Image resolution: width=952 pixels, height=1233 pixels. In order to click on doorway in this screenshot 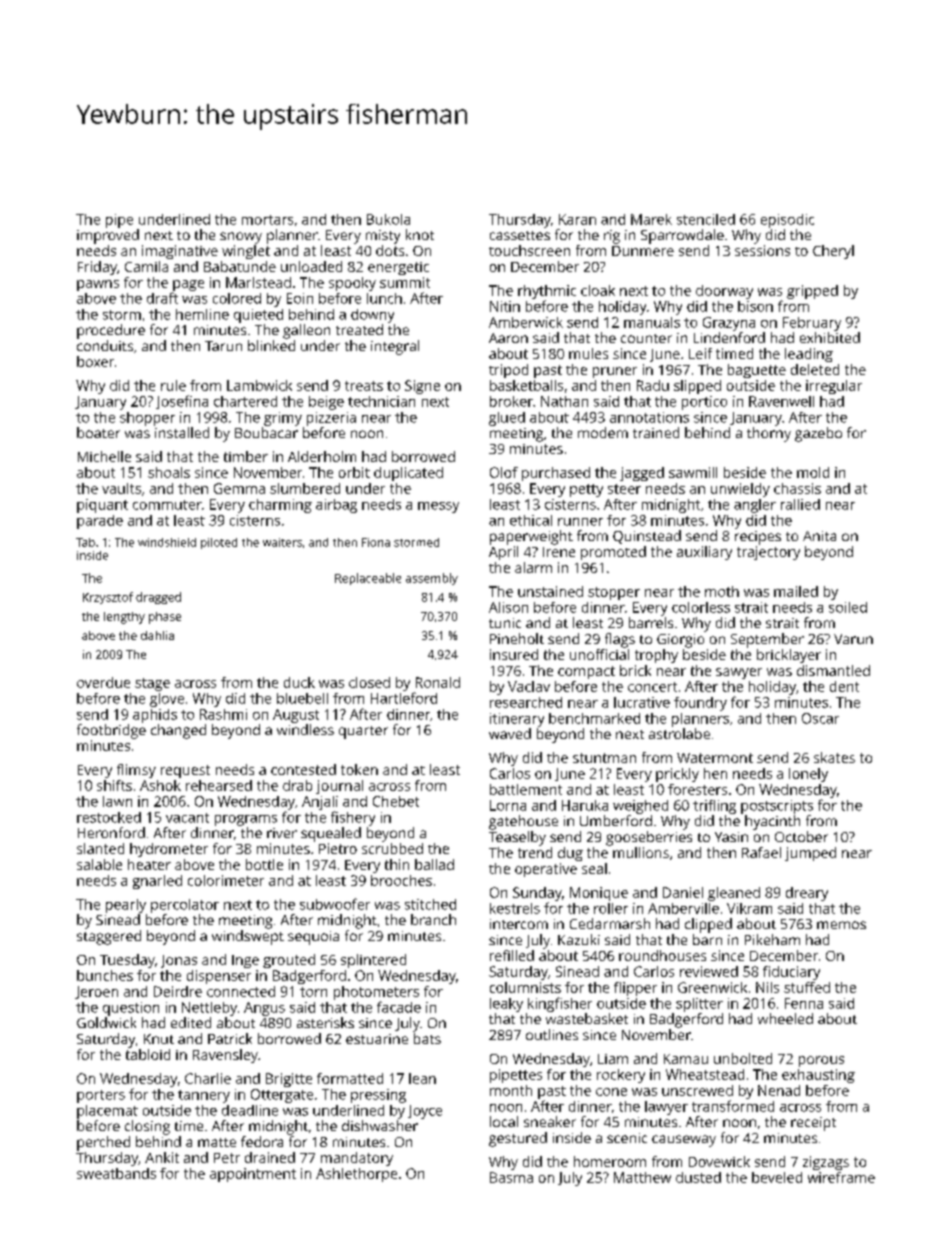, I will do `click(724, 292)`.
